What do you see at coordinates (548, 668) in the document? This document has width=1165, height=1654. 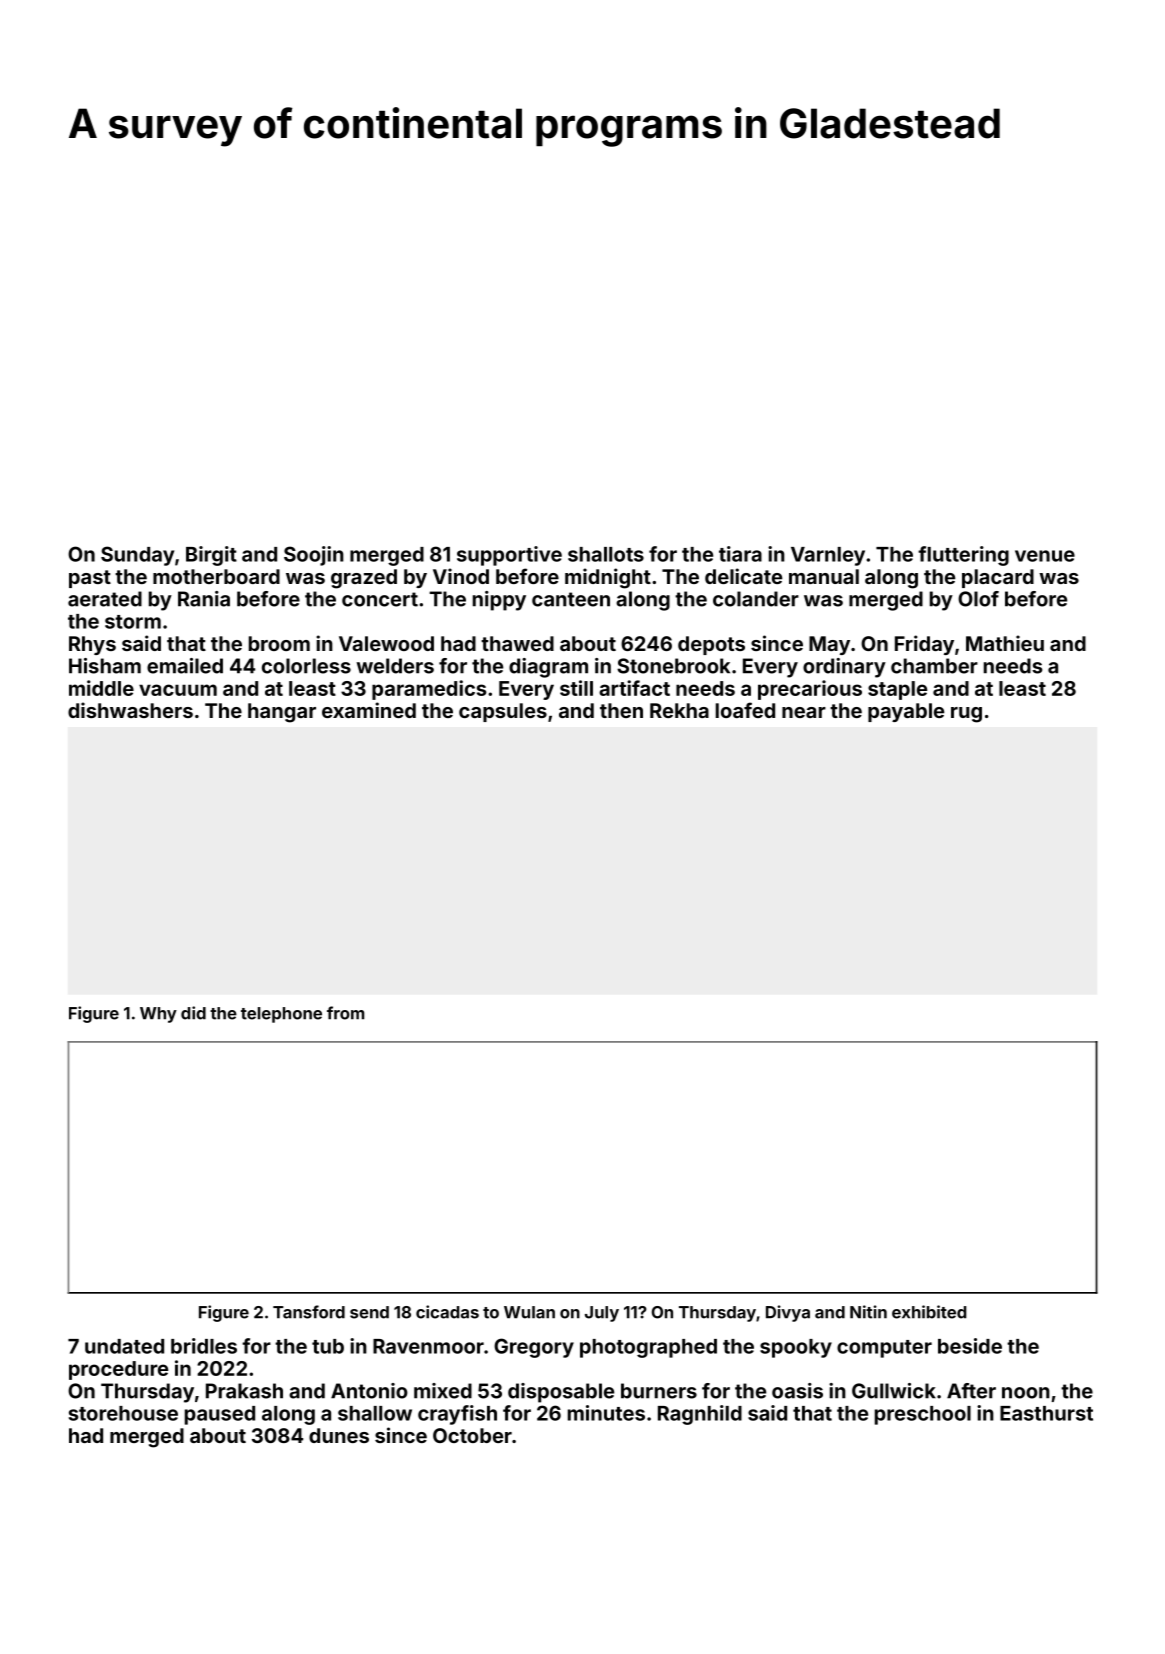 I see `diagram` at bounding box center [548, 668].
